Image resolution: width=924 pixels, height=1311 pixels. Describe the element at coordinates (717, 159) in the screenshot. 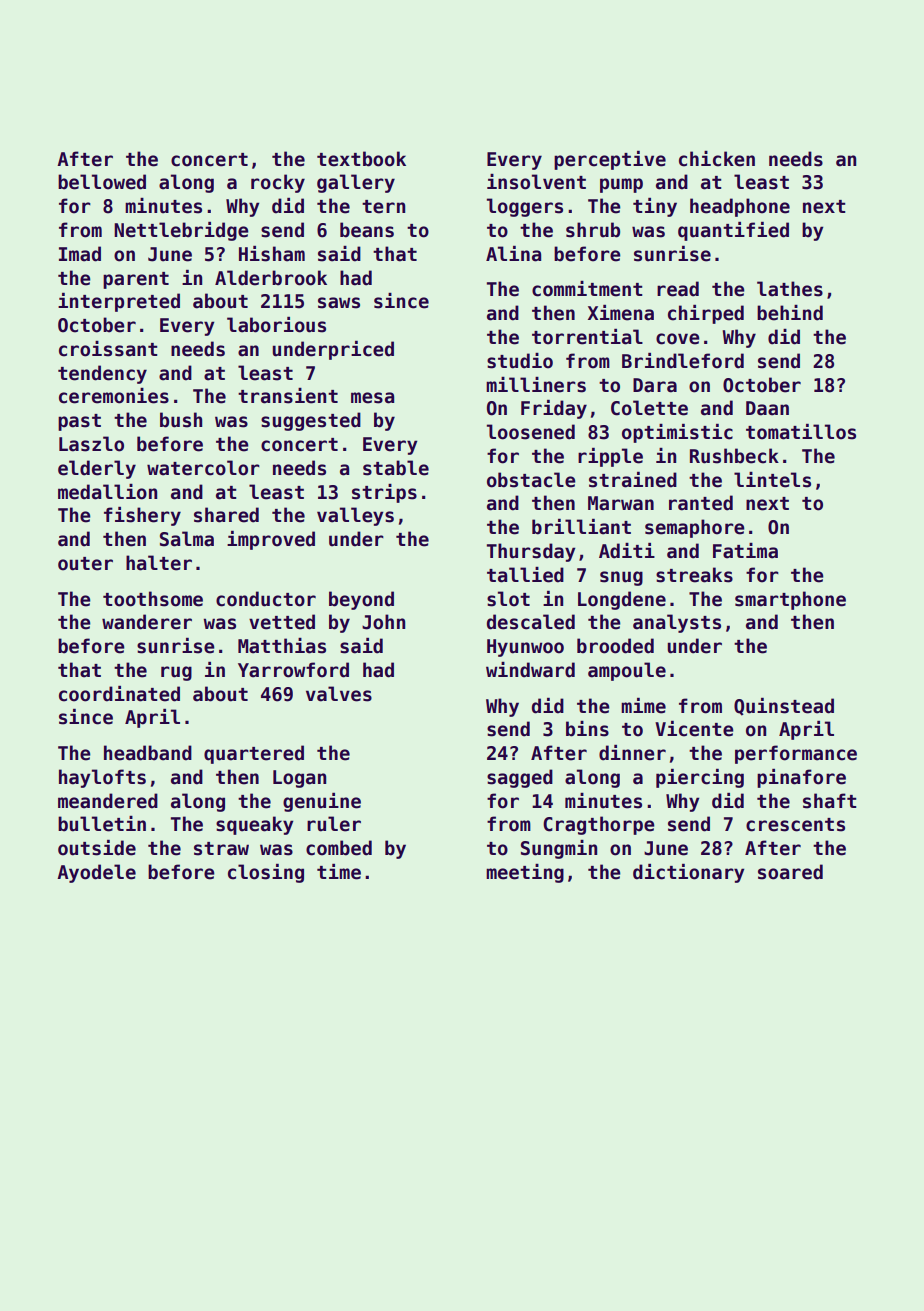

I see `chicken` at that location.
